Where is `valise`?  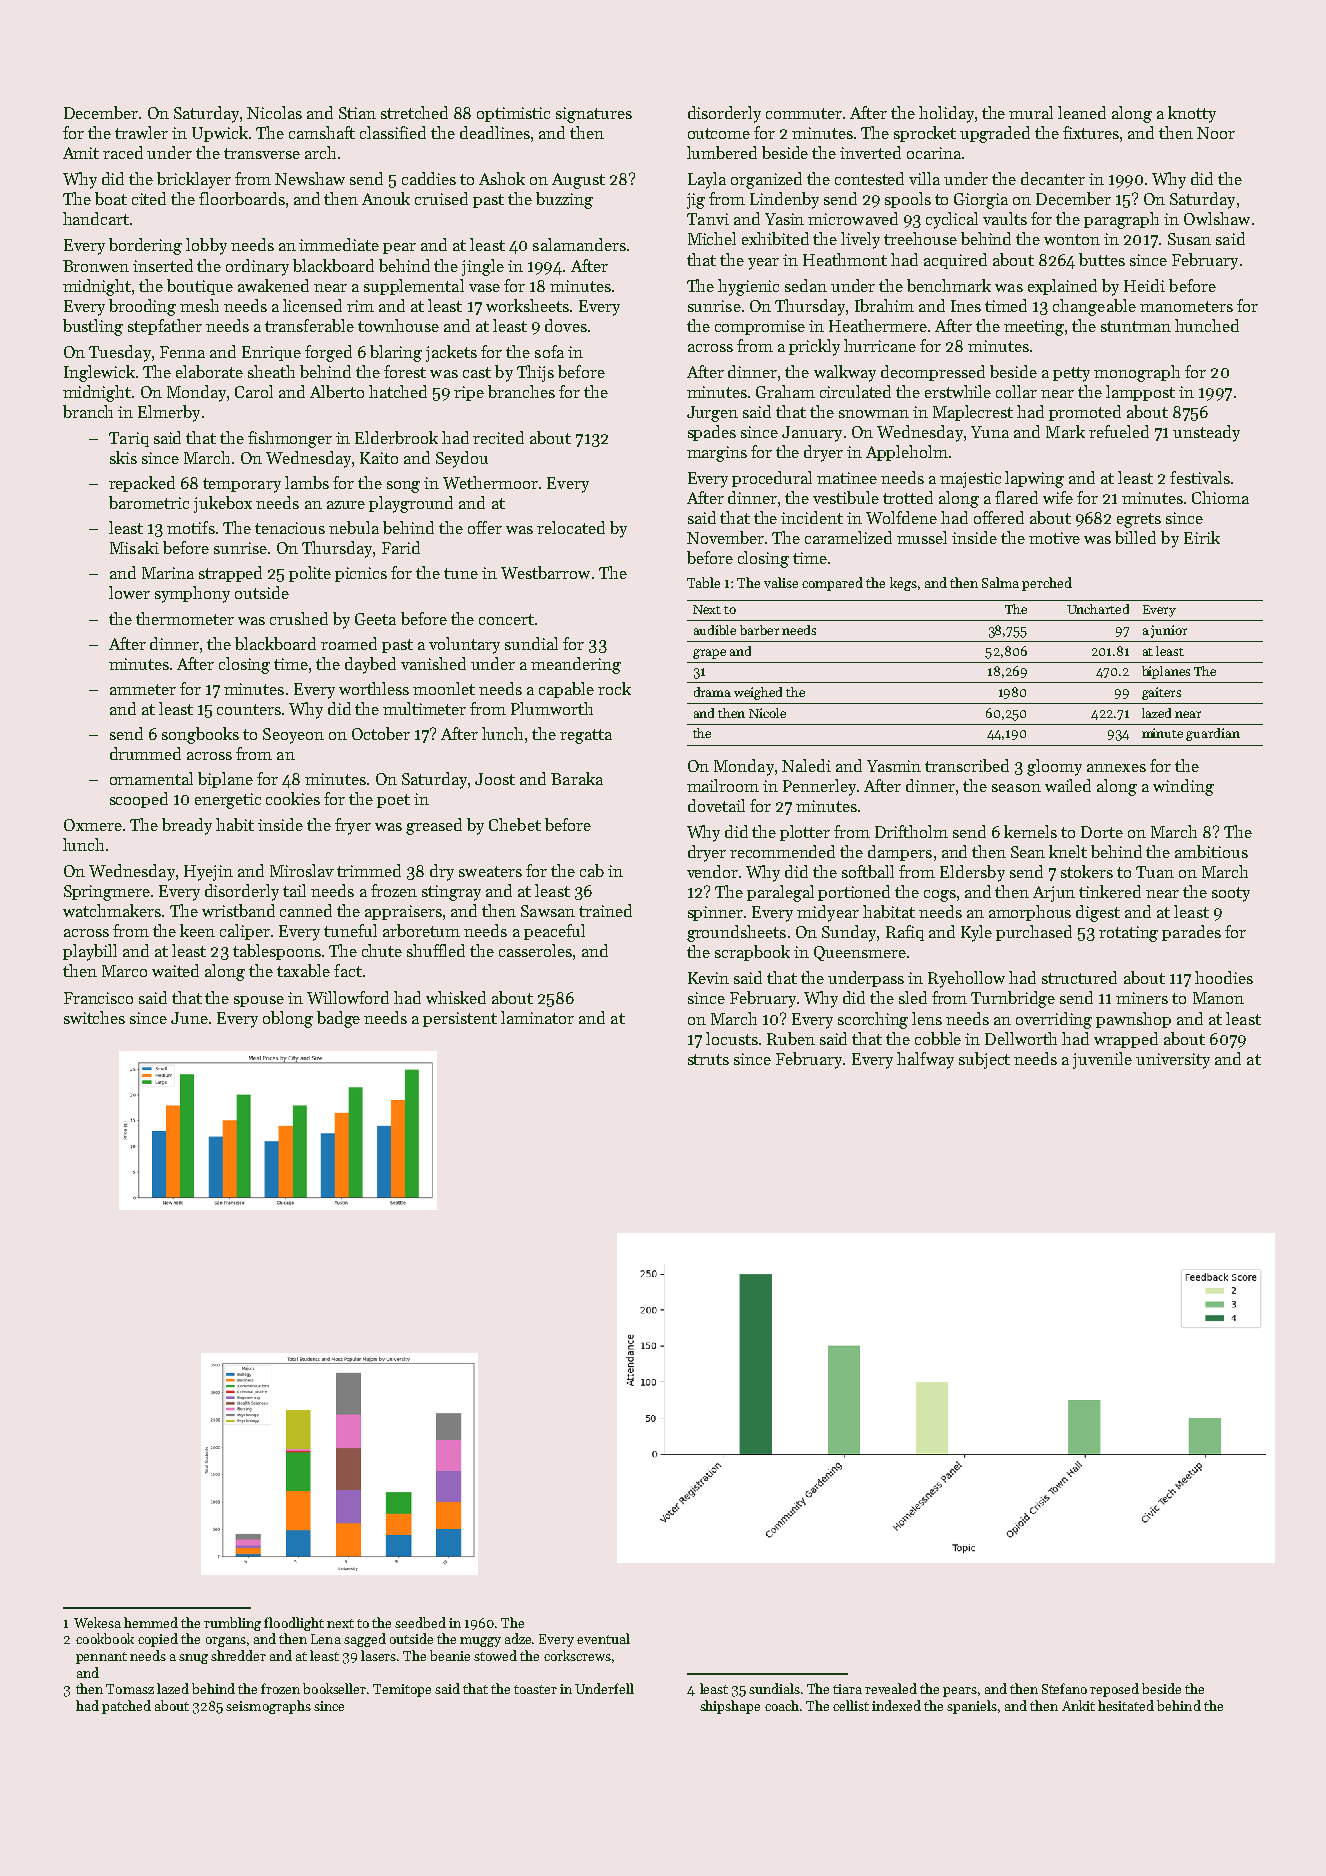 valise is located at coordinates (781, 582).
